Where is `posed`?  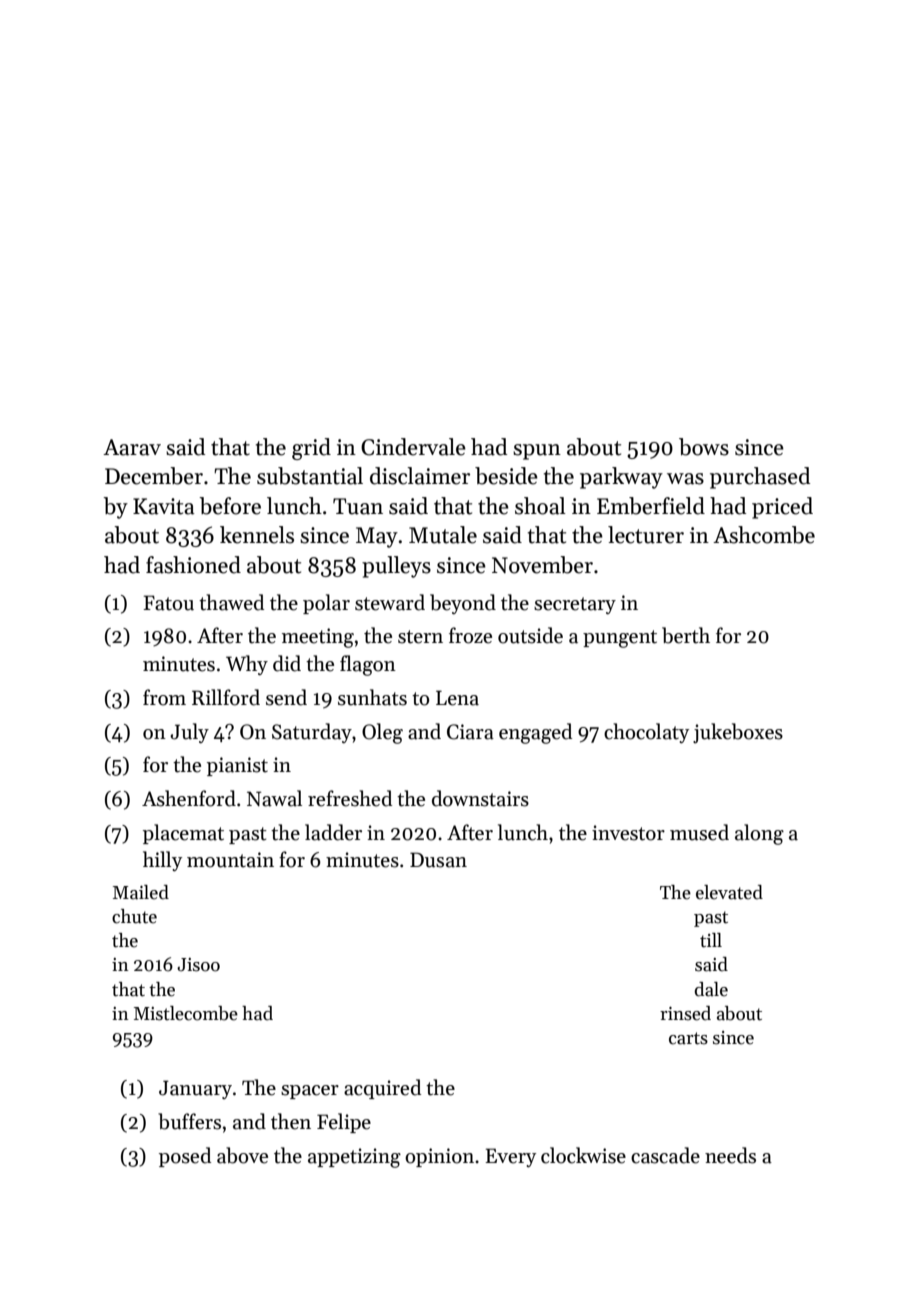 posed is located at coordinates (185, 1157).
